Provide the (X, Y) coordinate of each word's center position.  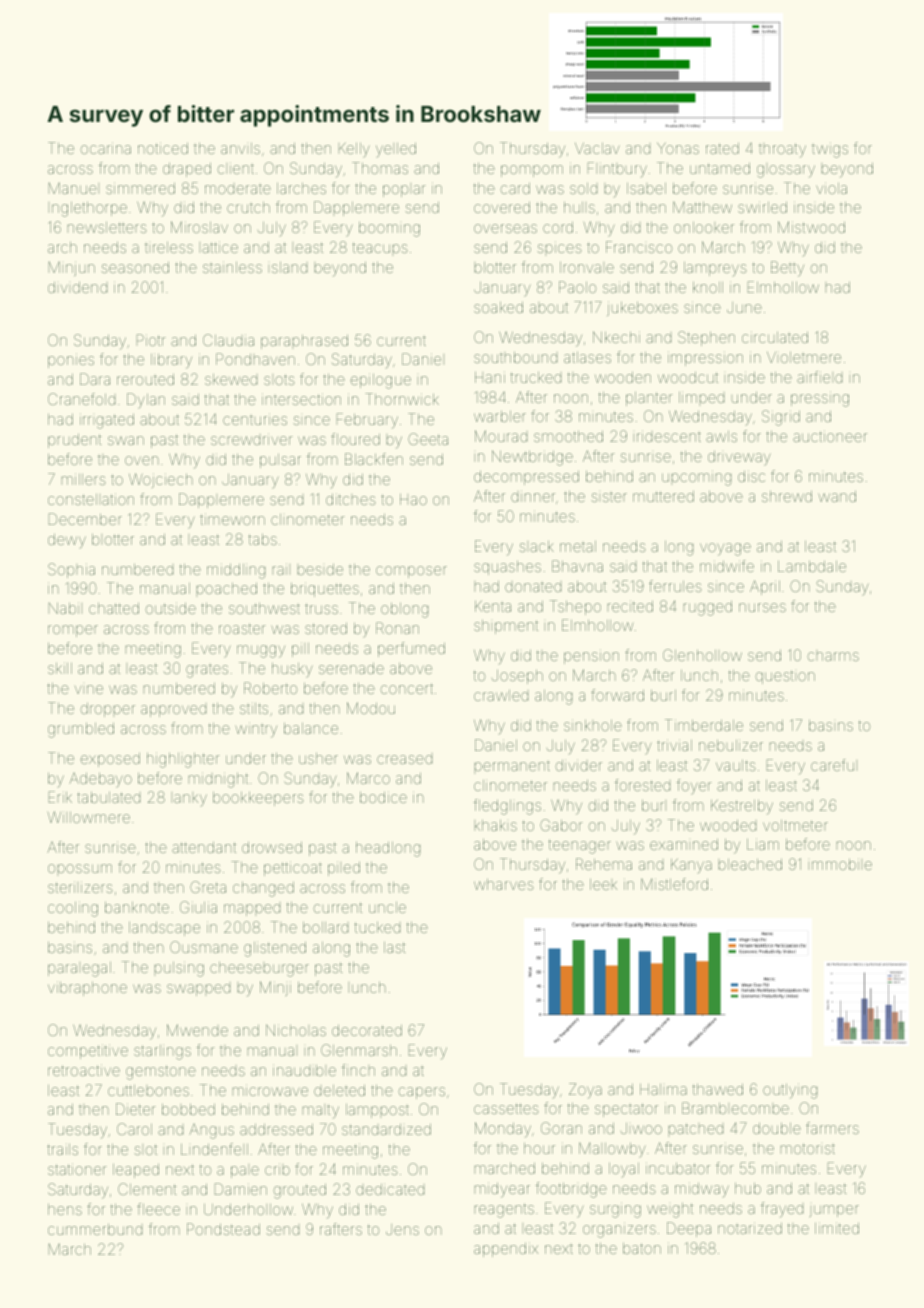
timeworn (232, 519)
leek (603, 884)
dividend (77, 287)
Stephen (706, 338)
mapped (252, 910)
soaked (498, 307)
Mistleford (674, 884)
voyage (725, 549)
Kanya (691, 866)
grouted (300, 1191)
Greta (208, 887)
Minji (275, 988)
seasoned (135, 267)
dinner (533, 497)
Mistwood (811, 227)
